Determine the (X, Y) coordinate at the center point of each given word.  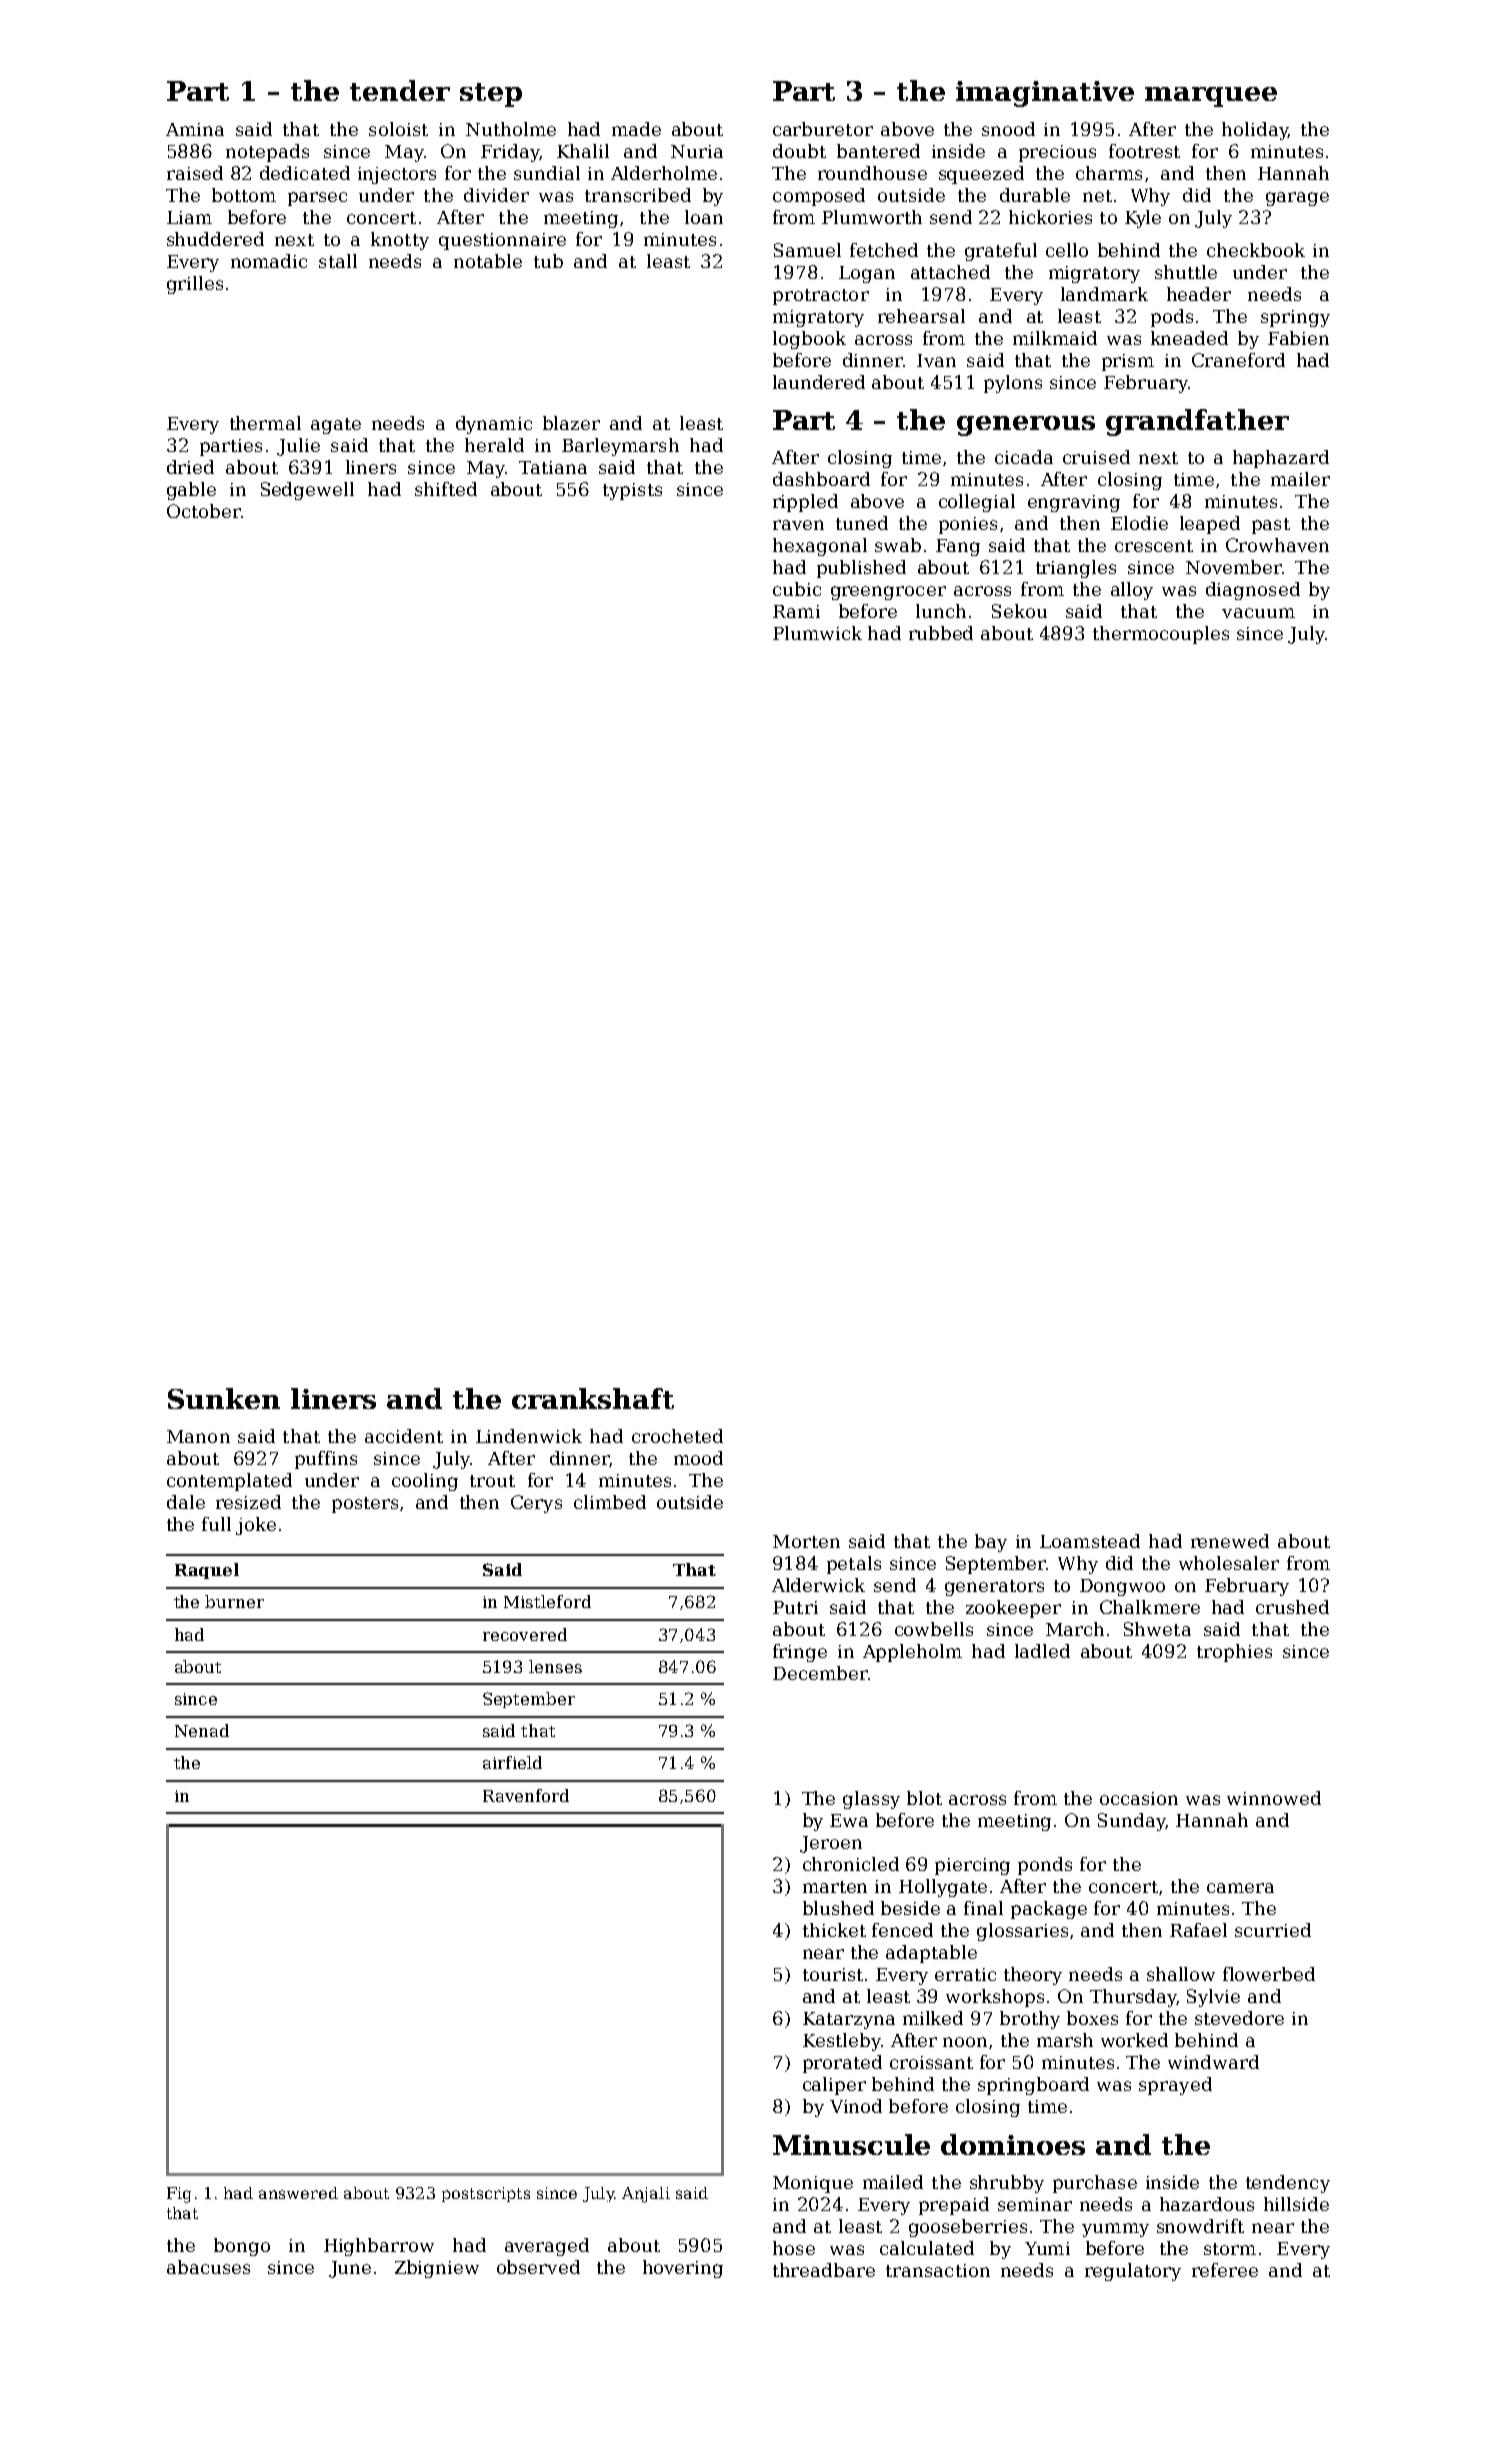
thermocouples (1161, 635)
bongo (242, 2247)
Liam (189, 217)
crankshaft (593, 1398)
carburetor (823, 129)
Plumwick (817, 633)
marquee (1211, 97)
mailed (893, 2182)
